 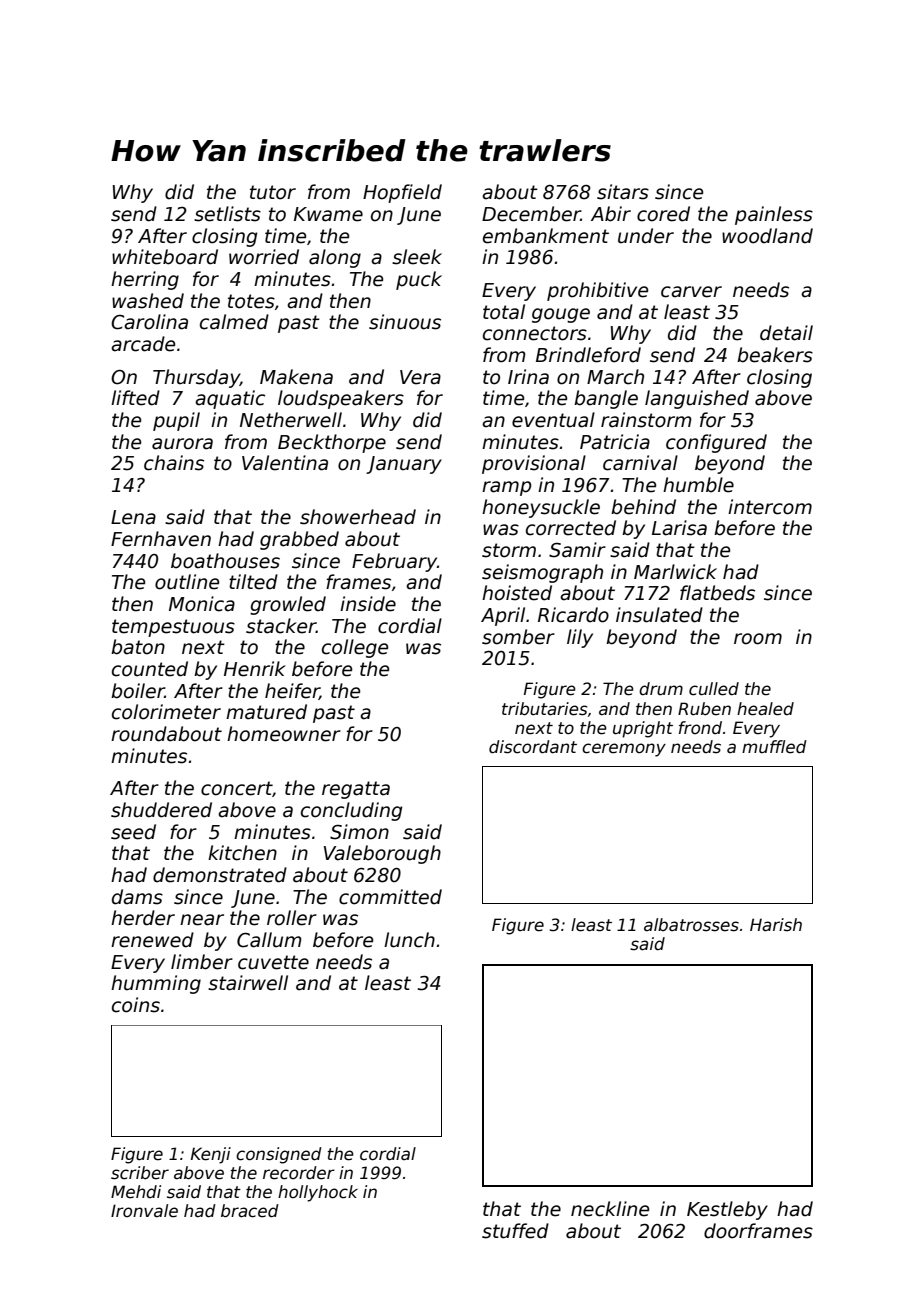 What do you see at coordinates (355, 648) in the document?
I see `college` at bounding box center [355, 648].
